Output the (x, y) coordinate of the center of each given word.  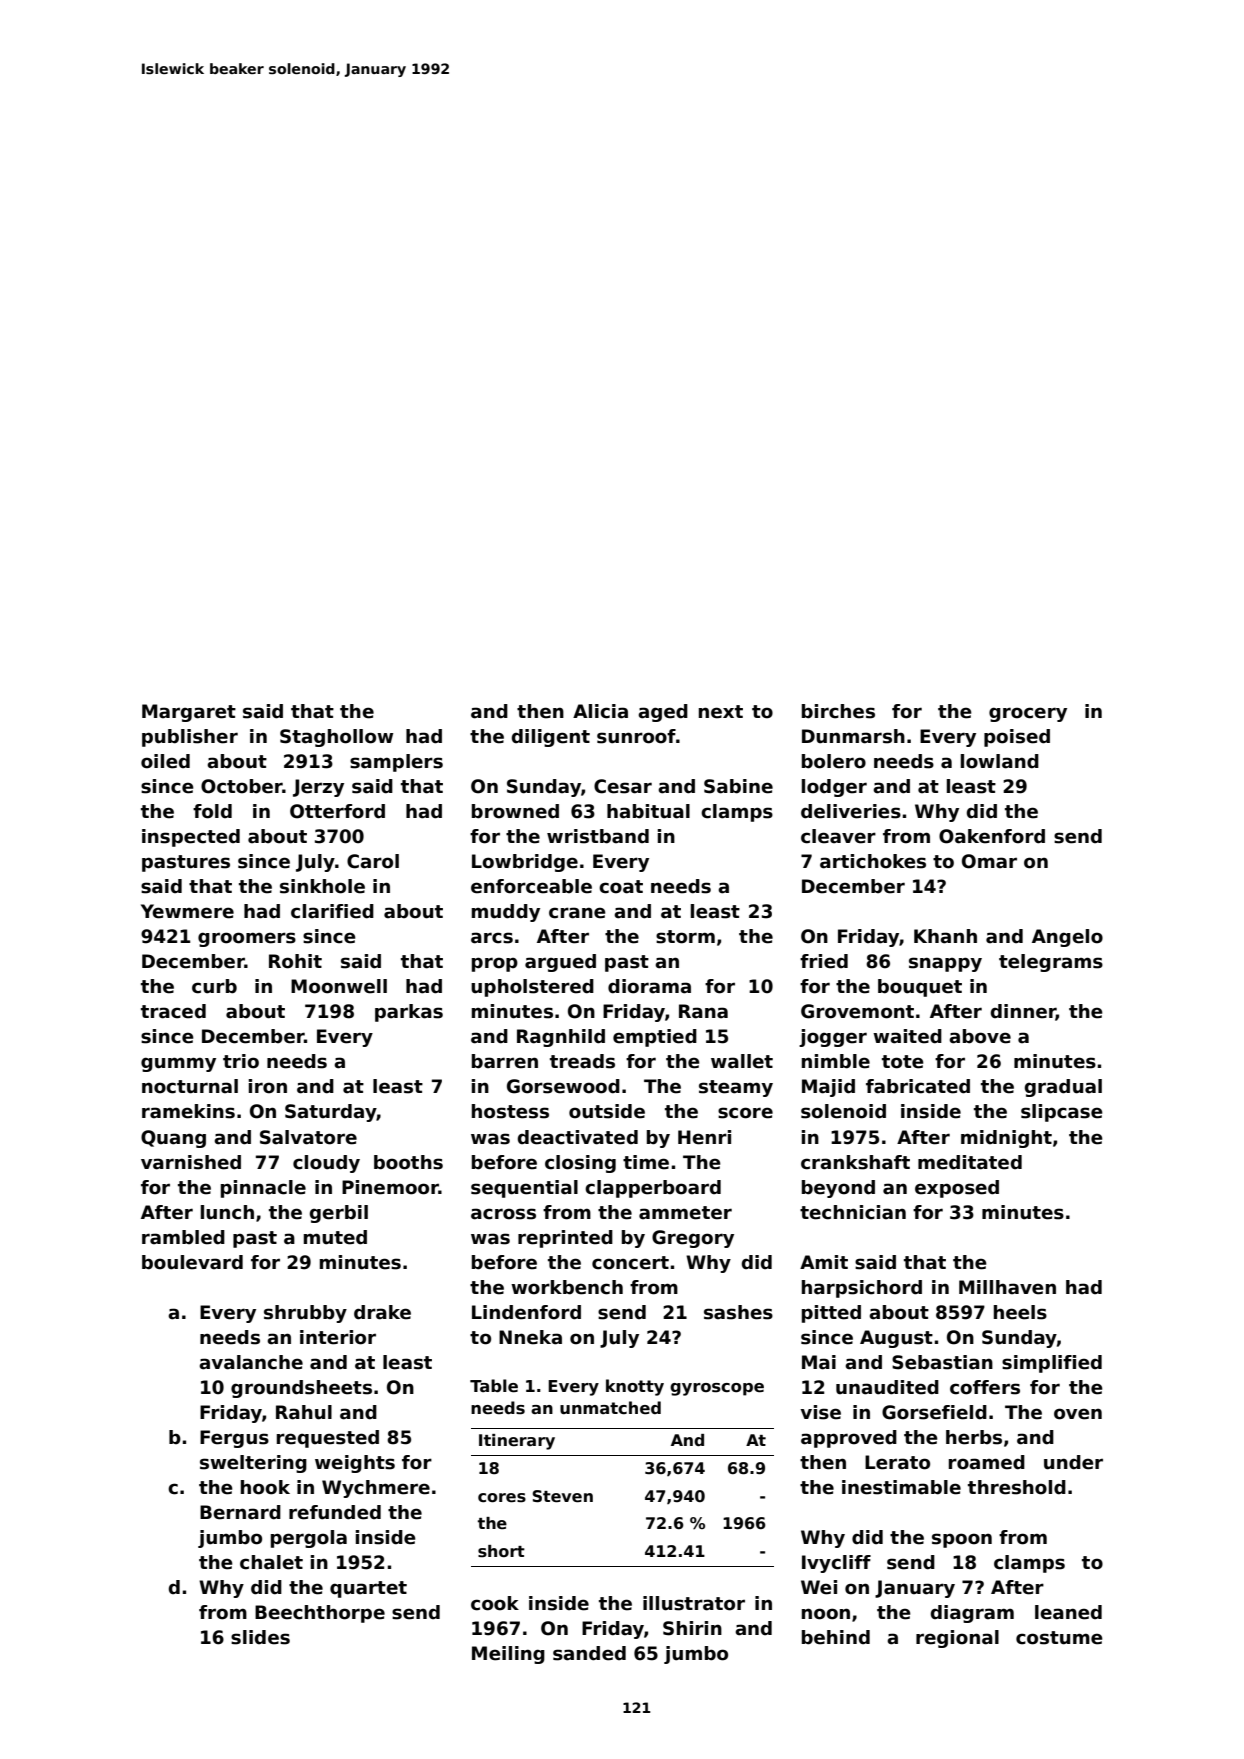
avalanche (251, 1362)
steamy (736, 1088)
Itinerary (517, 1442)
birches (838, 711)
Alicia (600, 711)
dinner (1023, 1012)
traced (173, 1011)
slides (260, 1637)
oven (1078, 1414)
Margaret (189, 713)
